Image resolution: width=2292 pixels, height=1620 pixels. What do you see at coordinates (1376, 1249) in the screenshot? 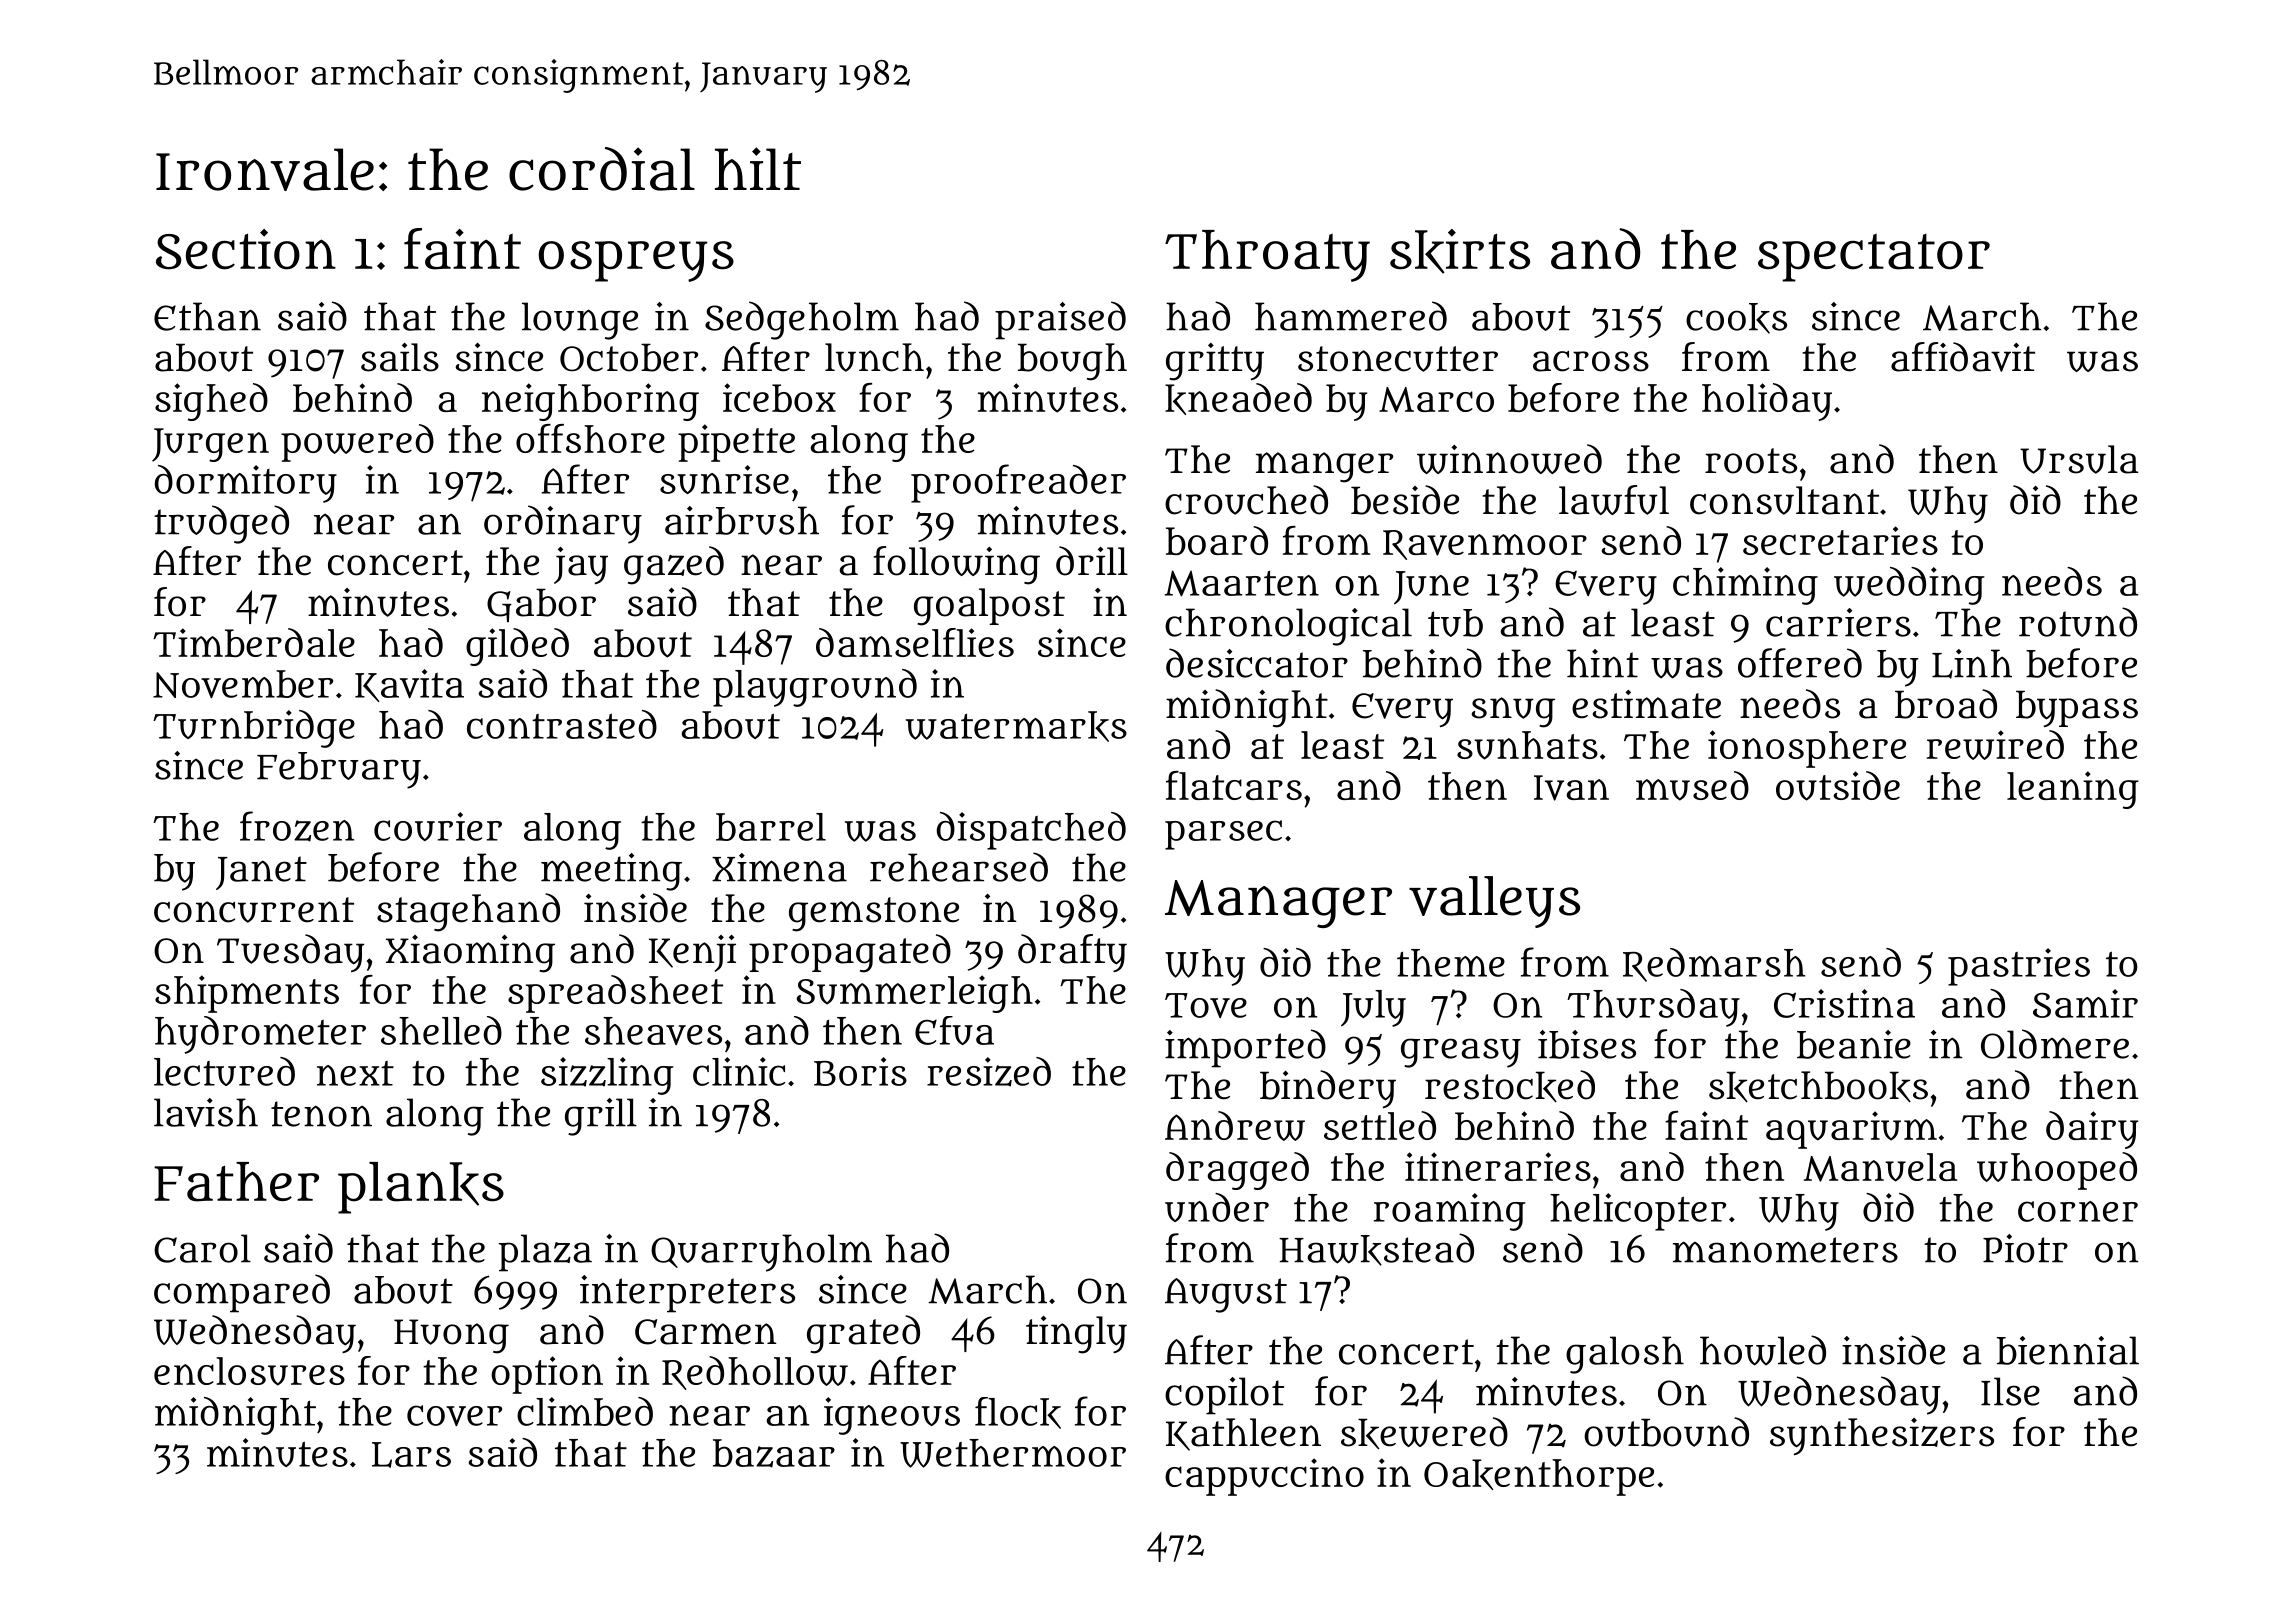
I see `Hawkstead` at bounding box center [1376, 1249].
